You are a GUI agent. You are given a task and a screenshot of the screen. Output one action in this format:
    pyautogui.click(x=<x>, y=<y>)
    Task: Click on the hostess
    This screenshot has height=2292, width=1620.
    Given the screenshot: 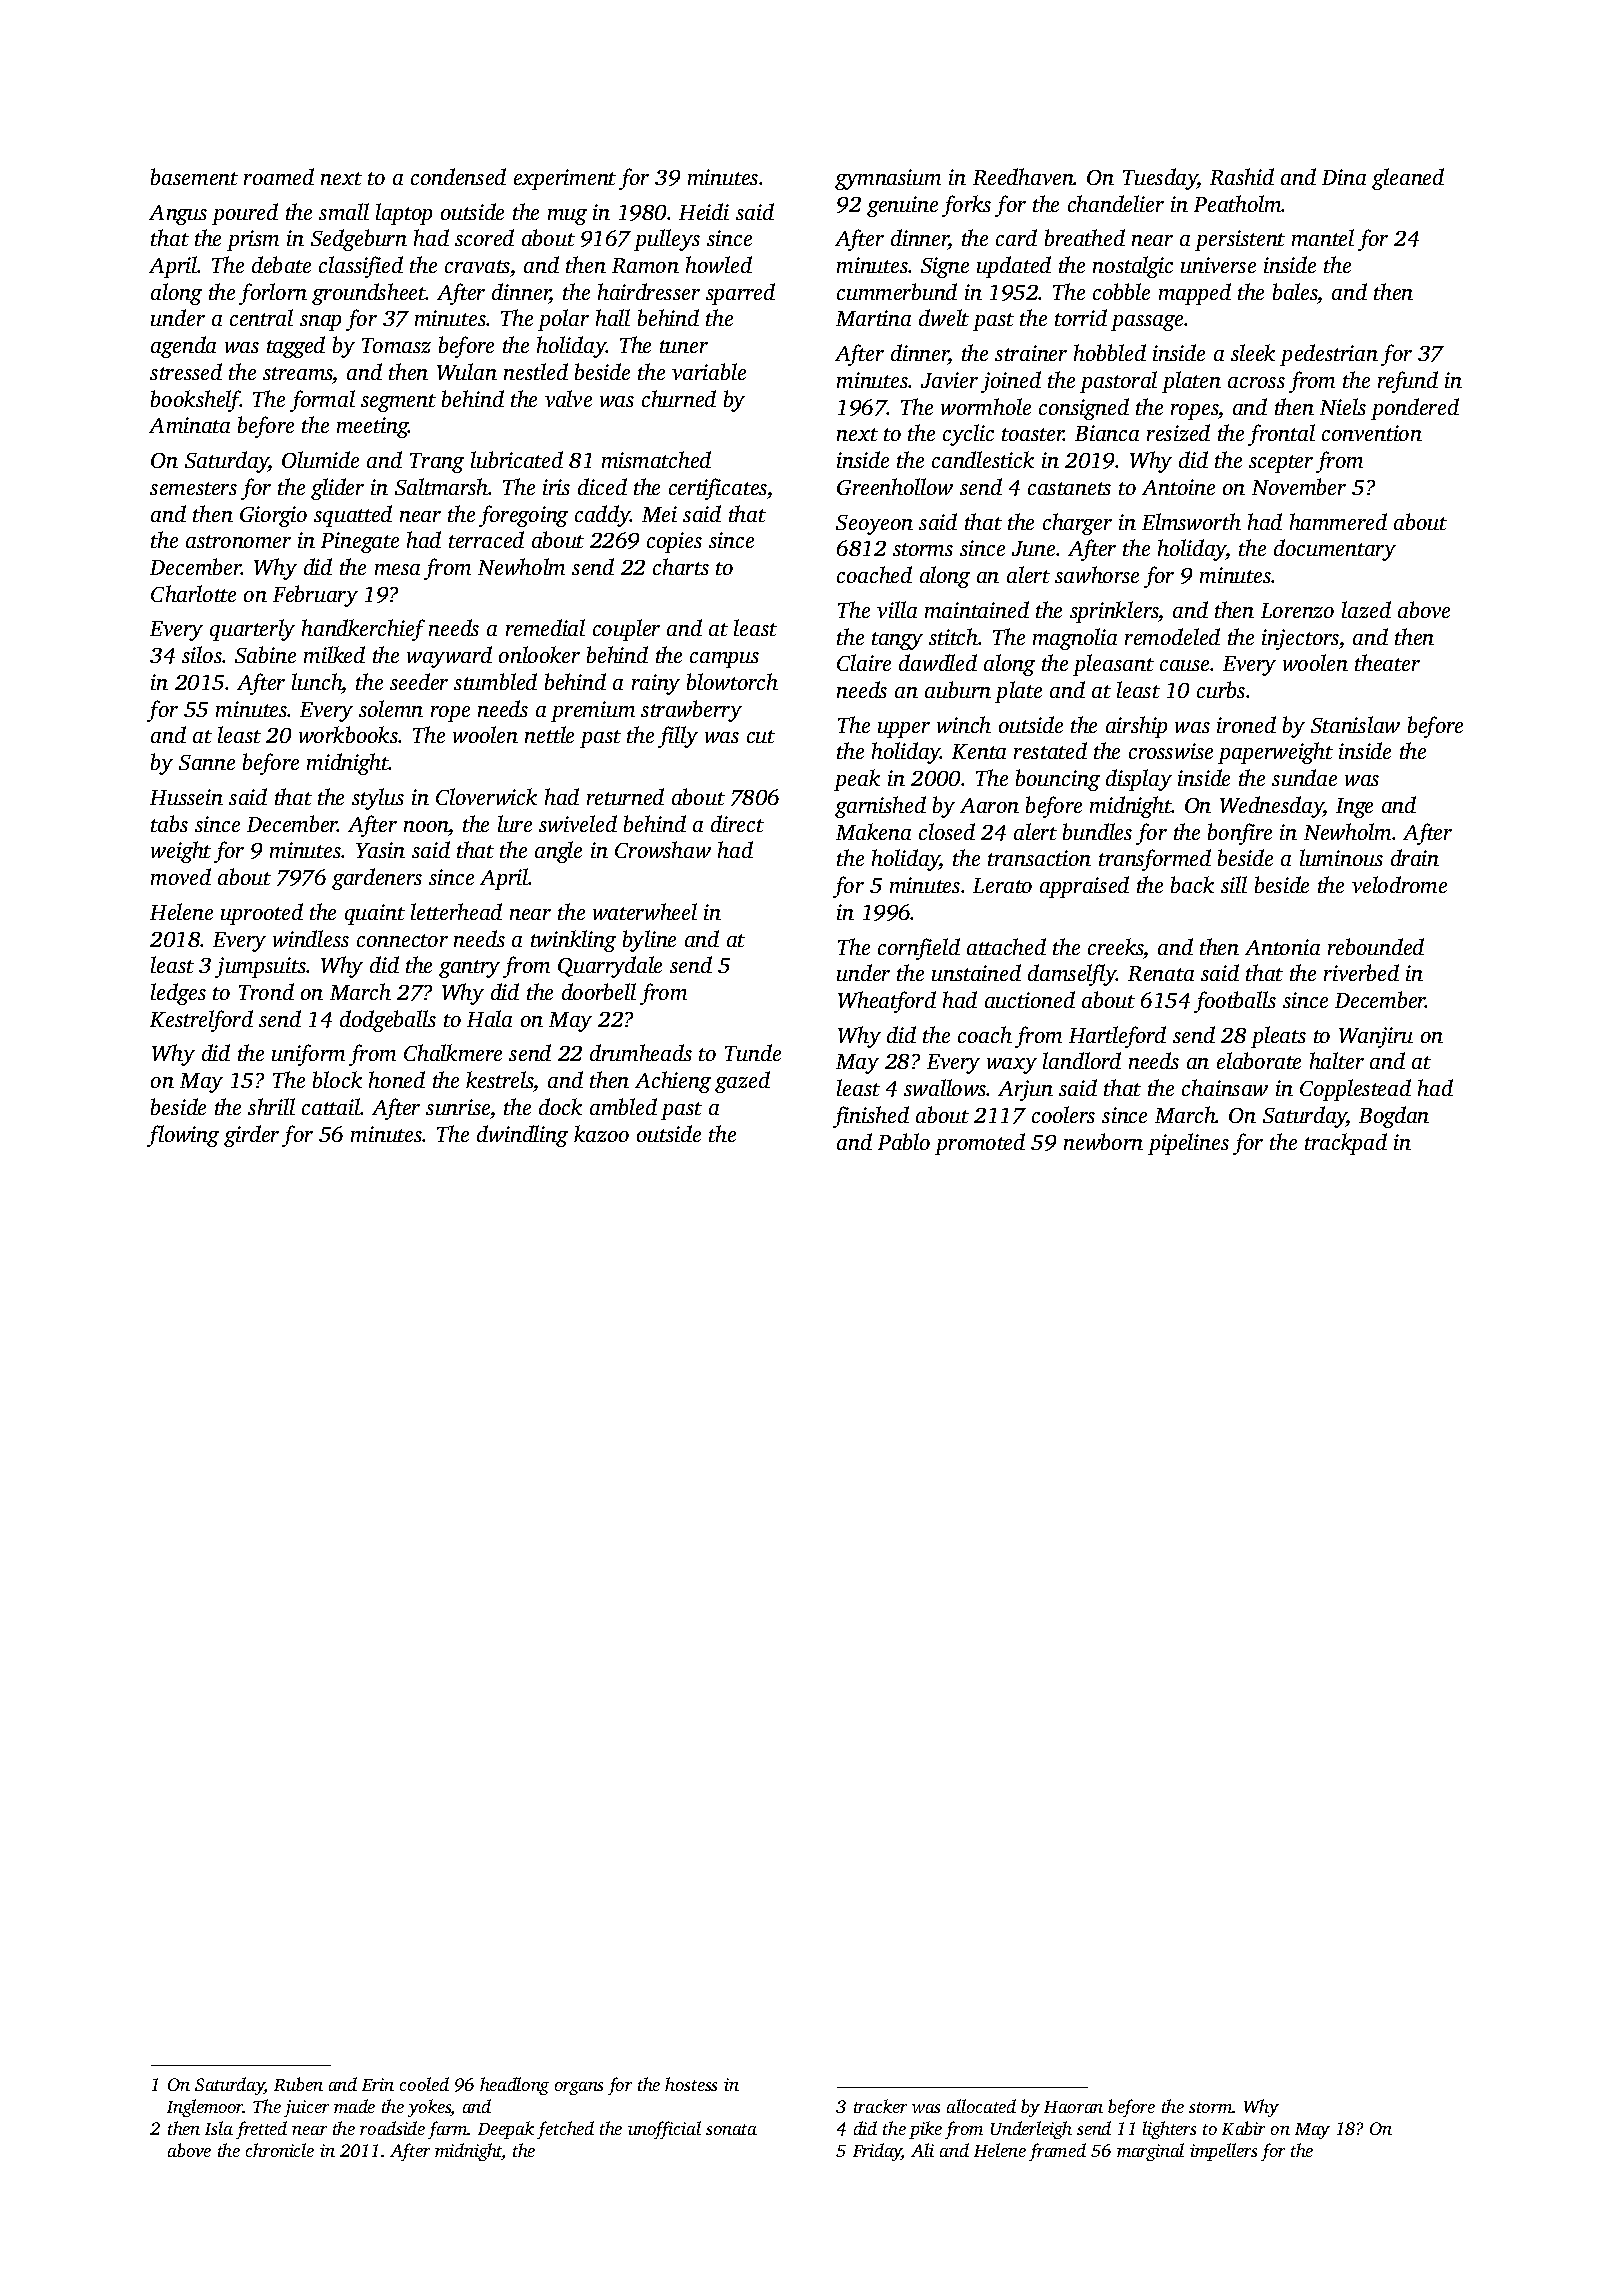 What is the action you would take?
    pyautogui.click(x=691, y=2084)
